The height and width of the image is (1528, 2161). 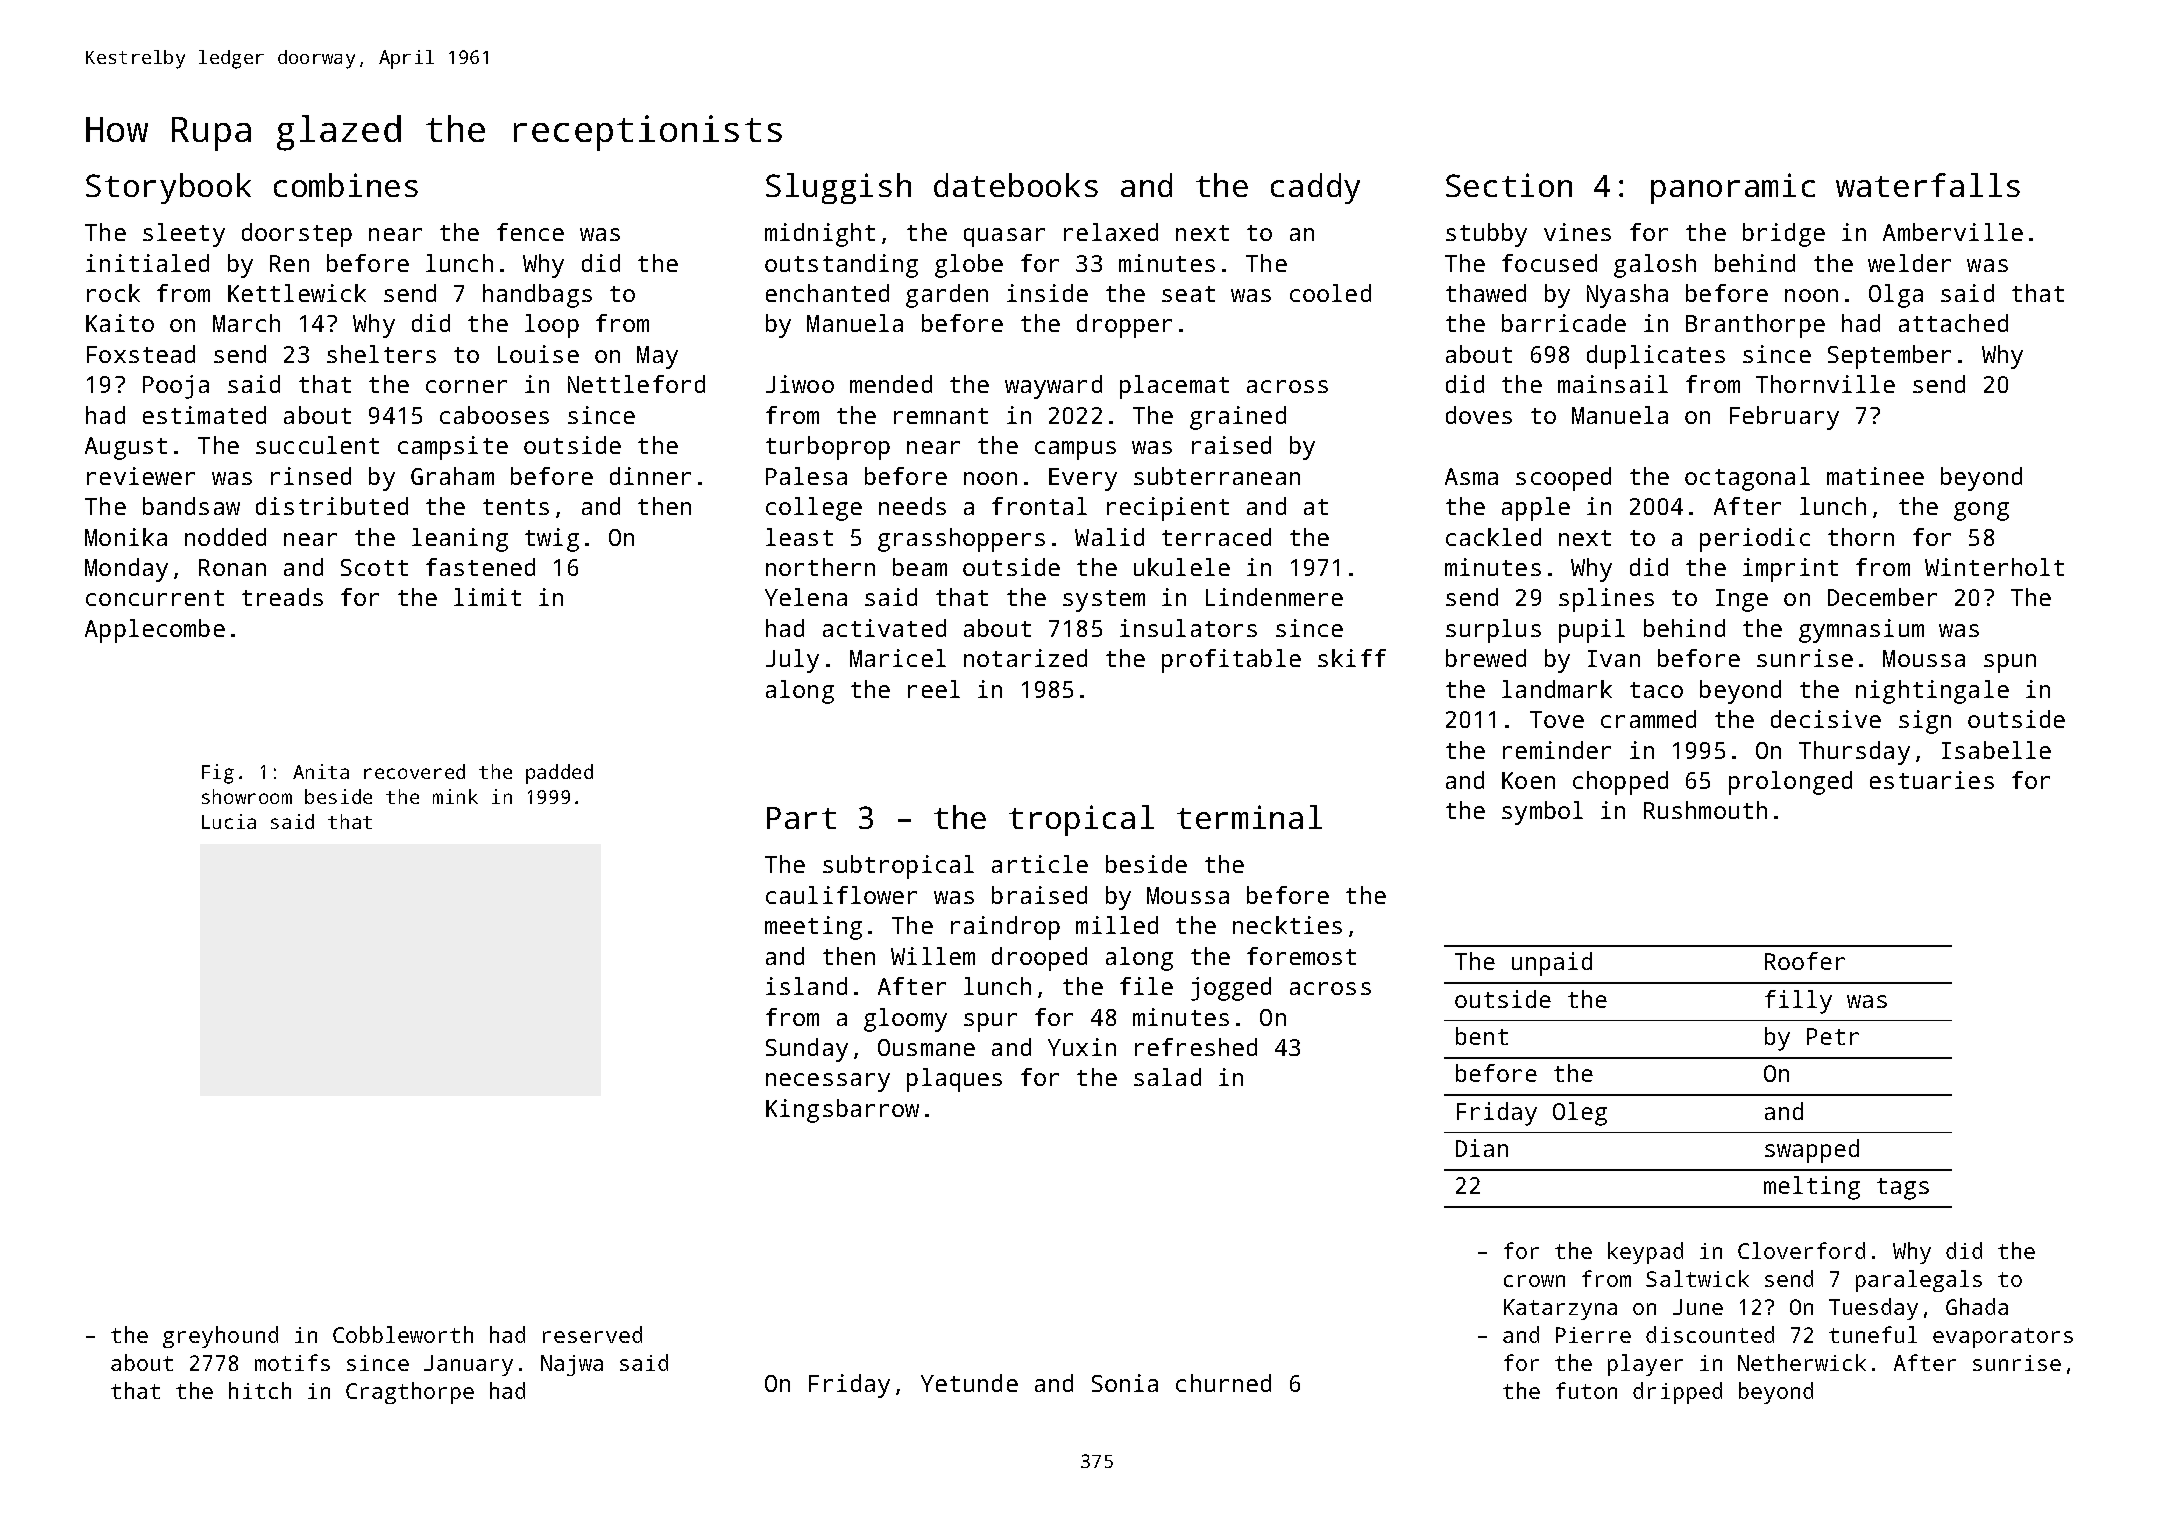 I want to click on Yetunde, so click(x=969, y=1383).
